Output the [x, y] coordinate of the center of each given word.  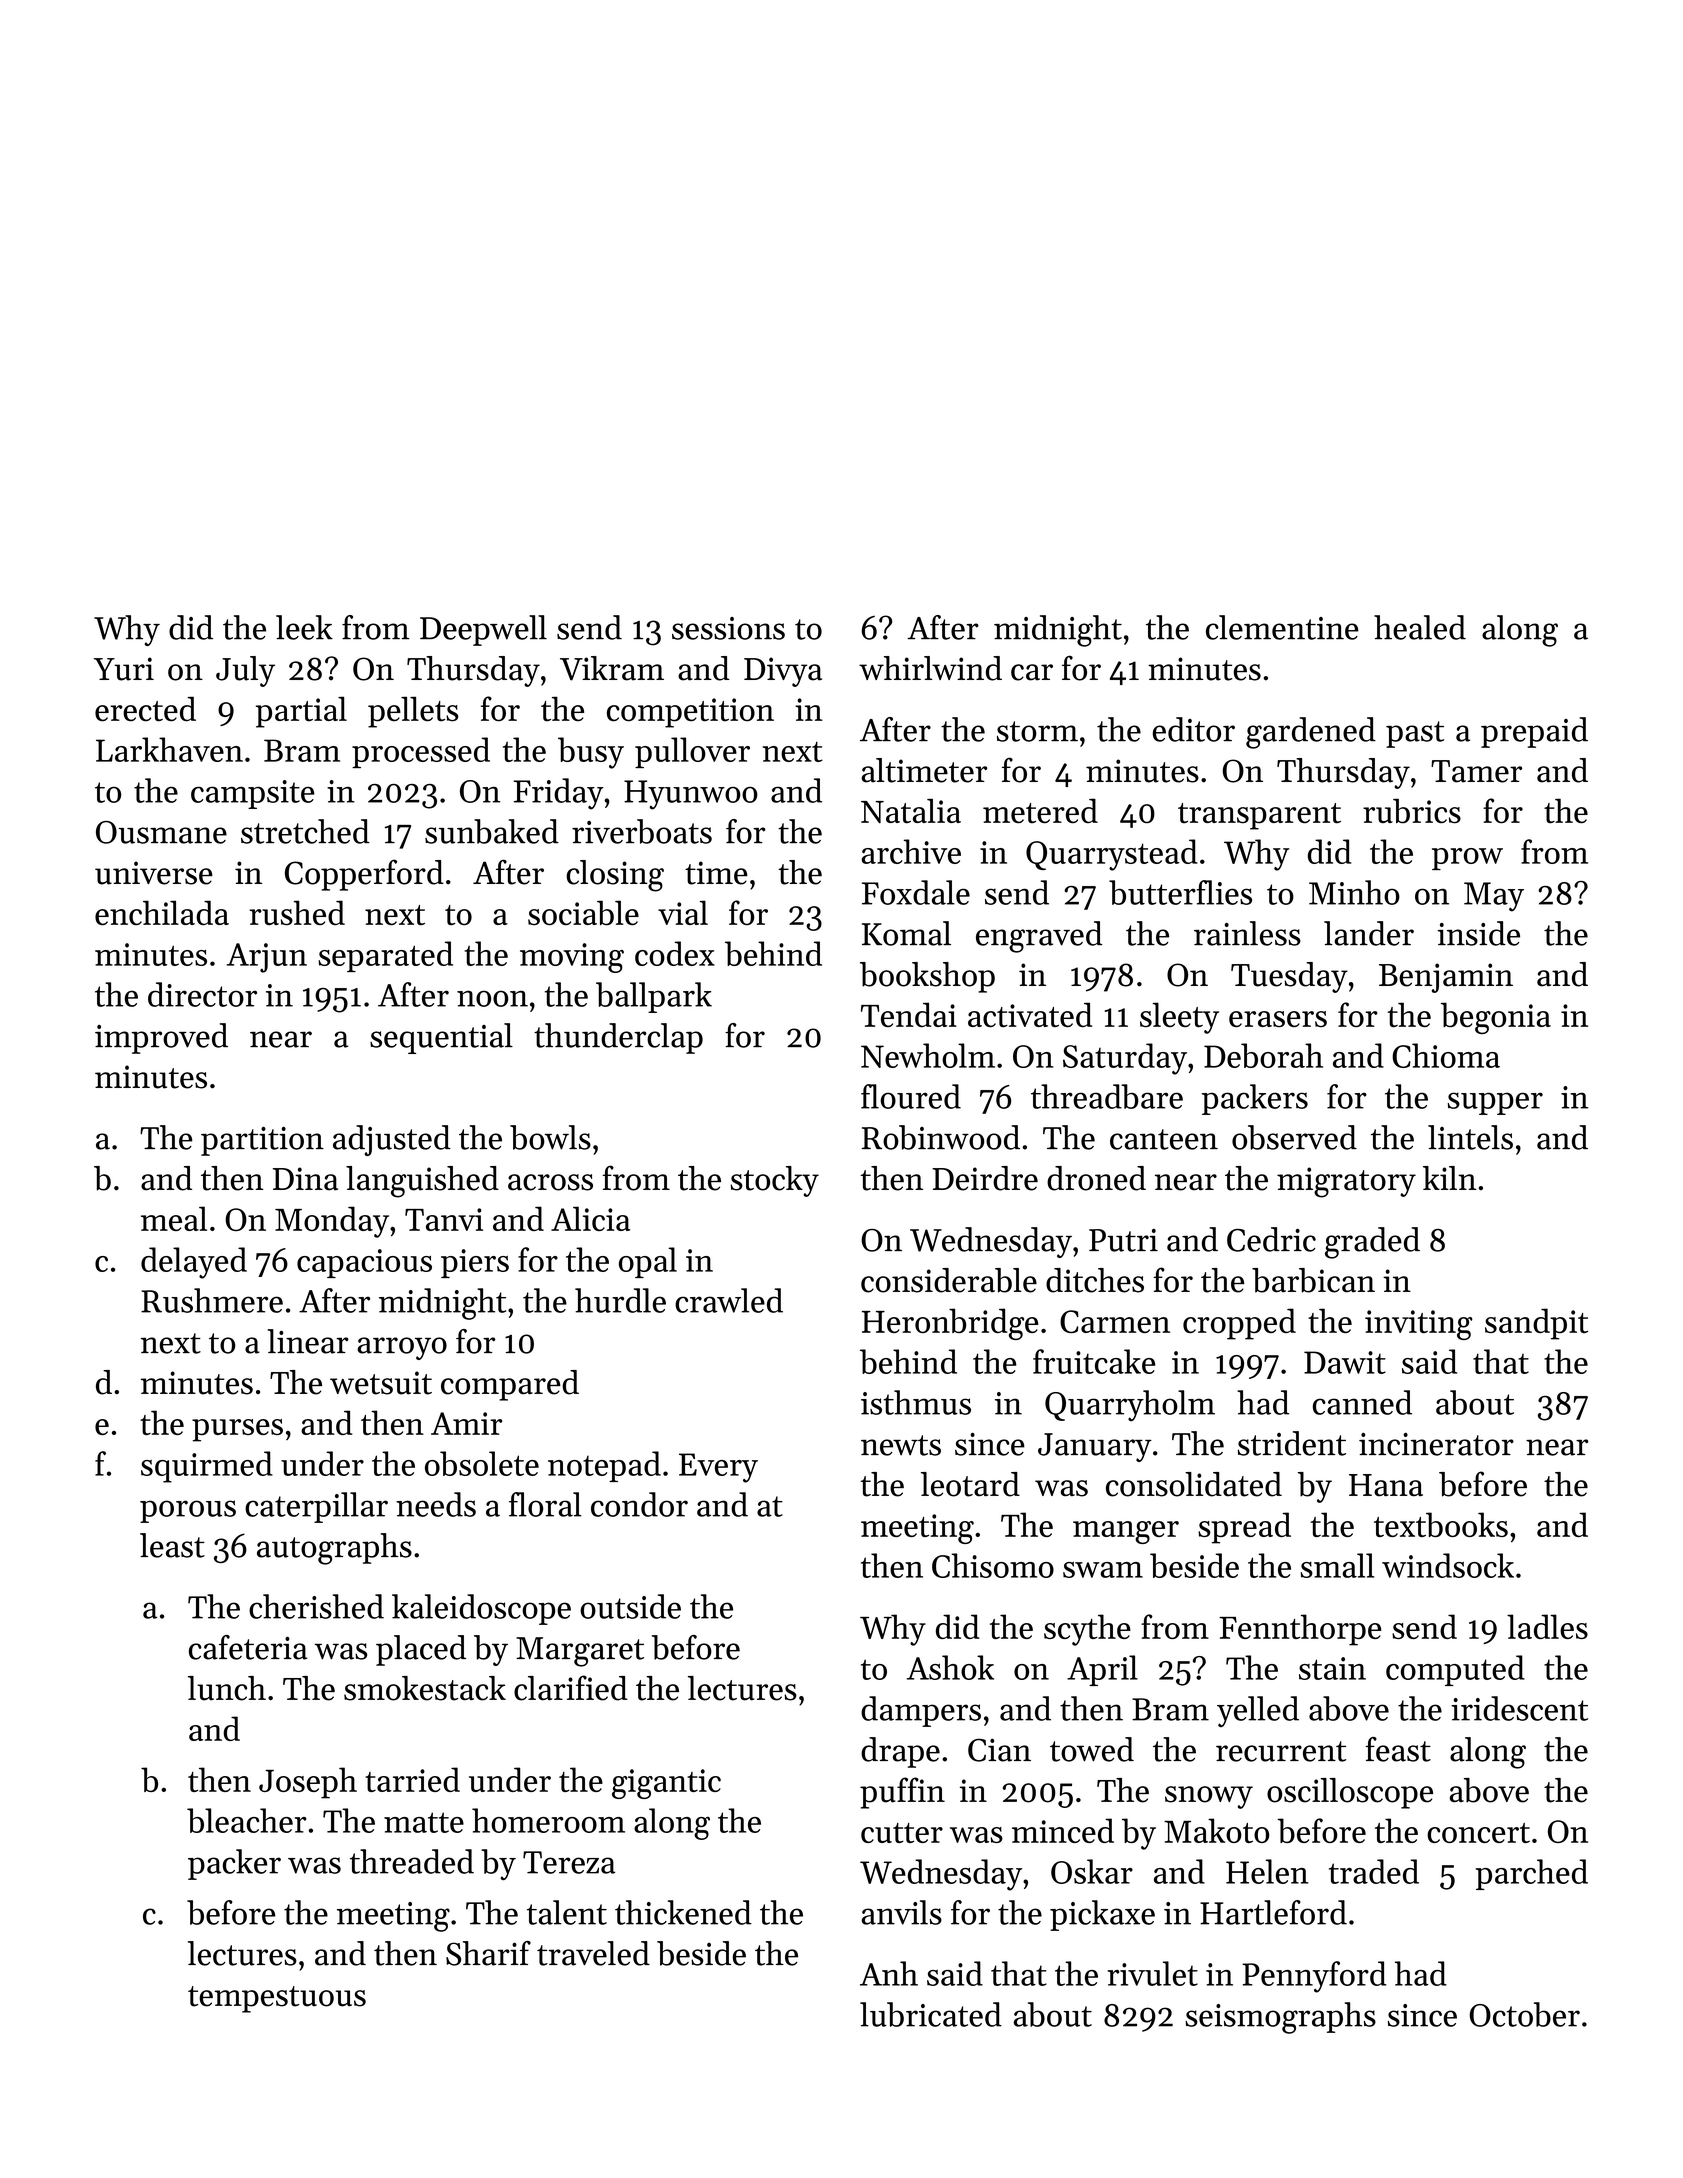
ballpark [654, 997]
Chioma [1446, 1055]
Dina [305, 1179]
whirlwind [930, 668]
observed [1294, 1137]
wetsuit [381, 1383]
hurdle [620, 1300]
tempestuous [277, 1999]
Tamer [1476, 771]
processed [421, 752]
